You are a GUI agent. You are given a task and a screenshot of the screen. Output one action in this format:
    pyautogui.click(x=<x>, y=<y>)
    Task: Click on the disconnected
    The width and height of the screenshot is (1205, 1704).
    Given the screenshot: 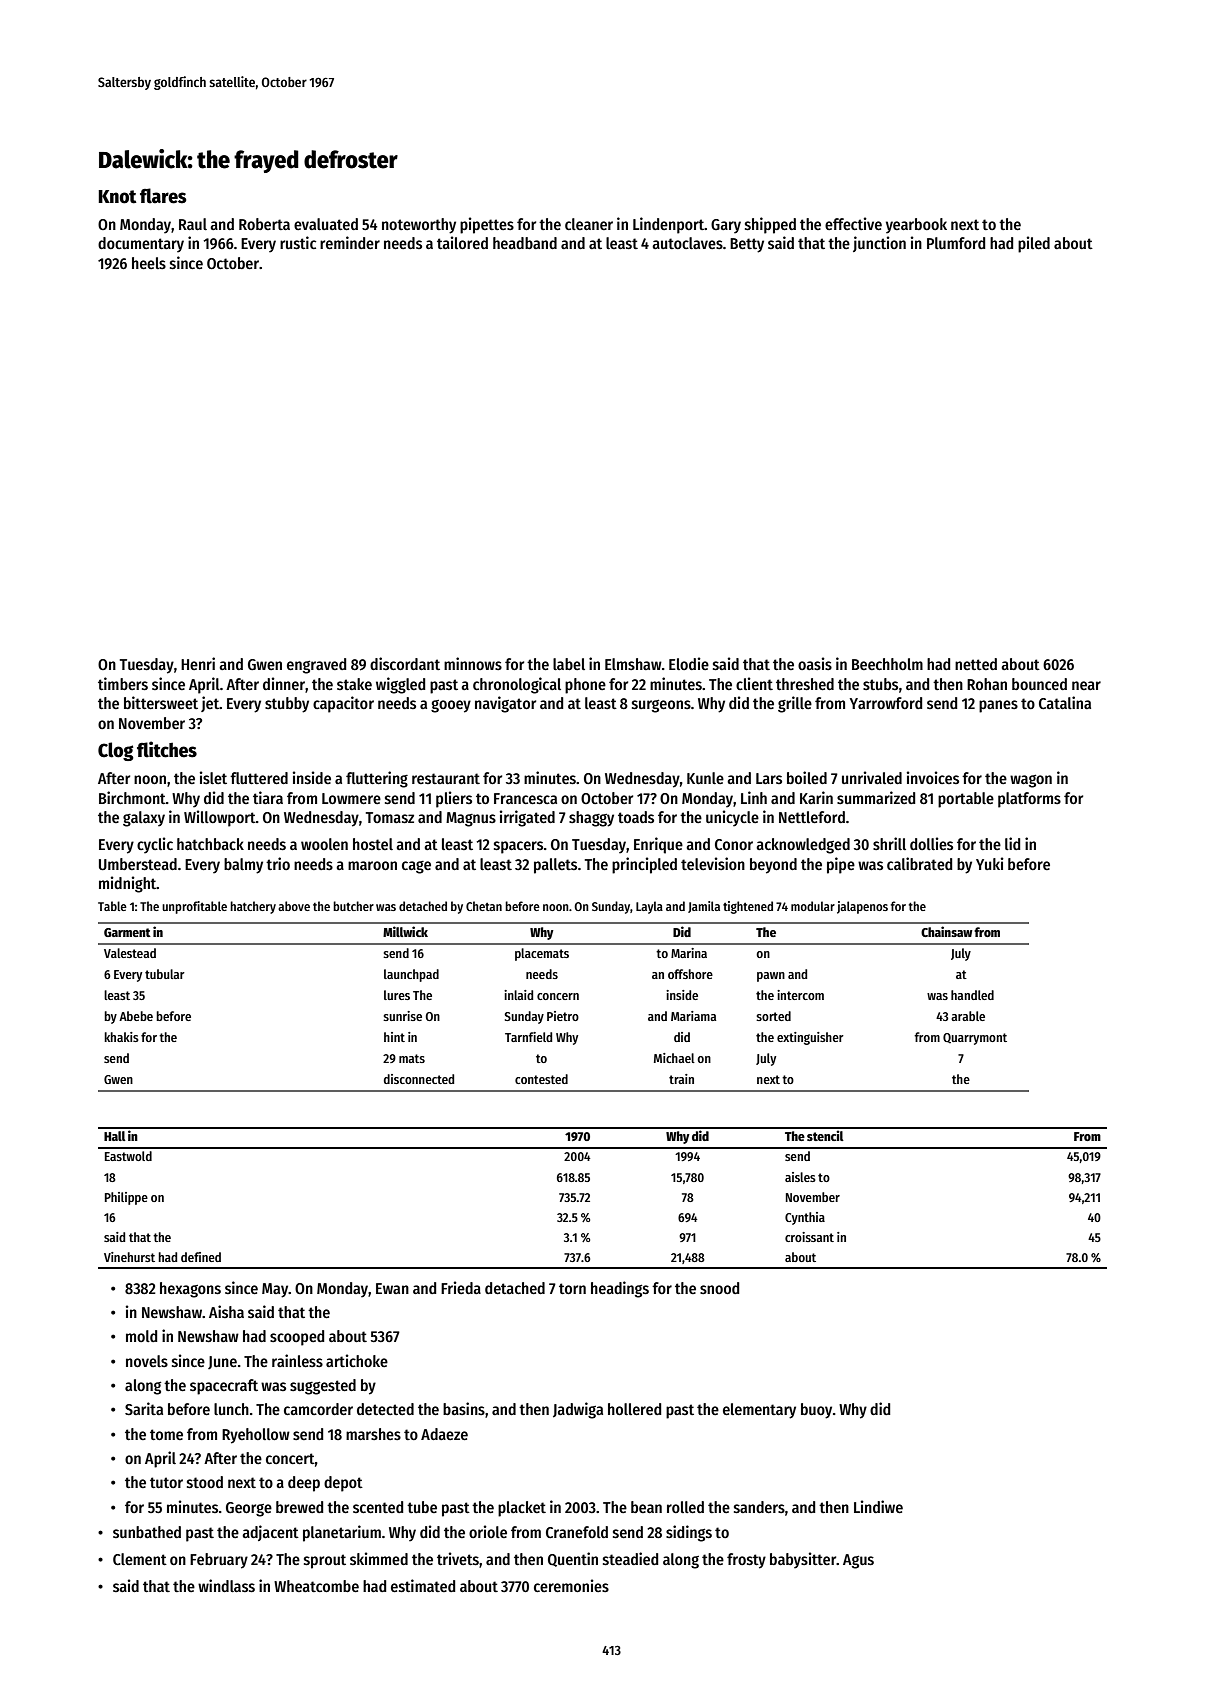 What is the action you would take?
    pyautogui.click(x=419, y=1079)
